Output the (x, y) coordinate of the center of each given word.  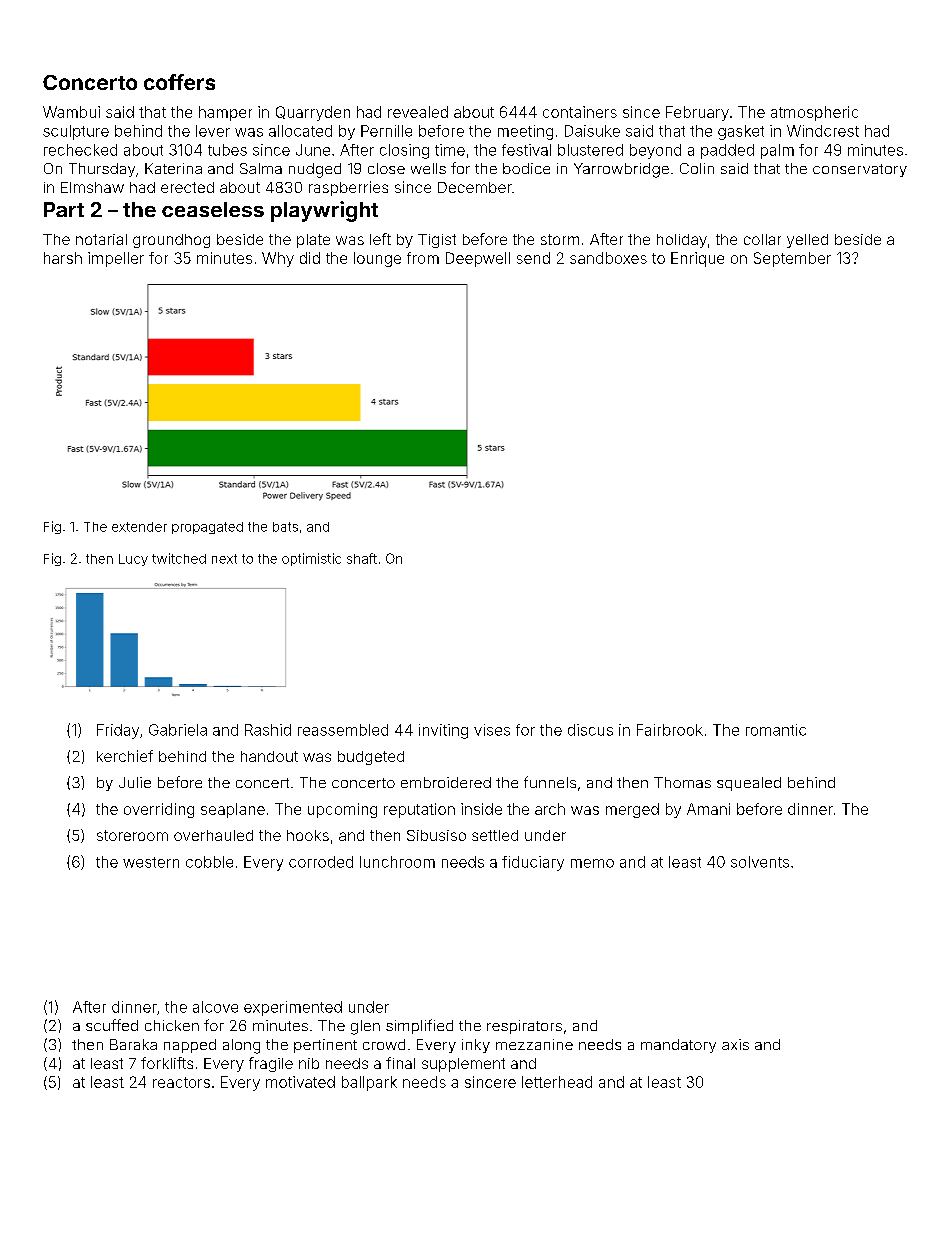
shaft (362, 558)
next (224, 559)
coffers (179, 82)
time (450, 150)
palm (777, 151)
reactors (181, 1082)
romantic (776, 730)
